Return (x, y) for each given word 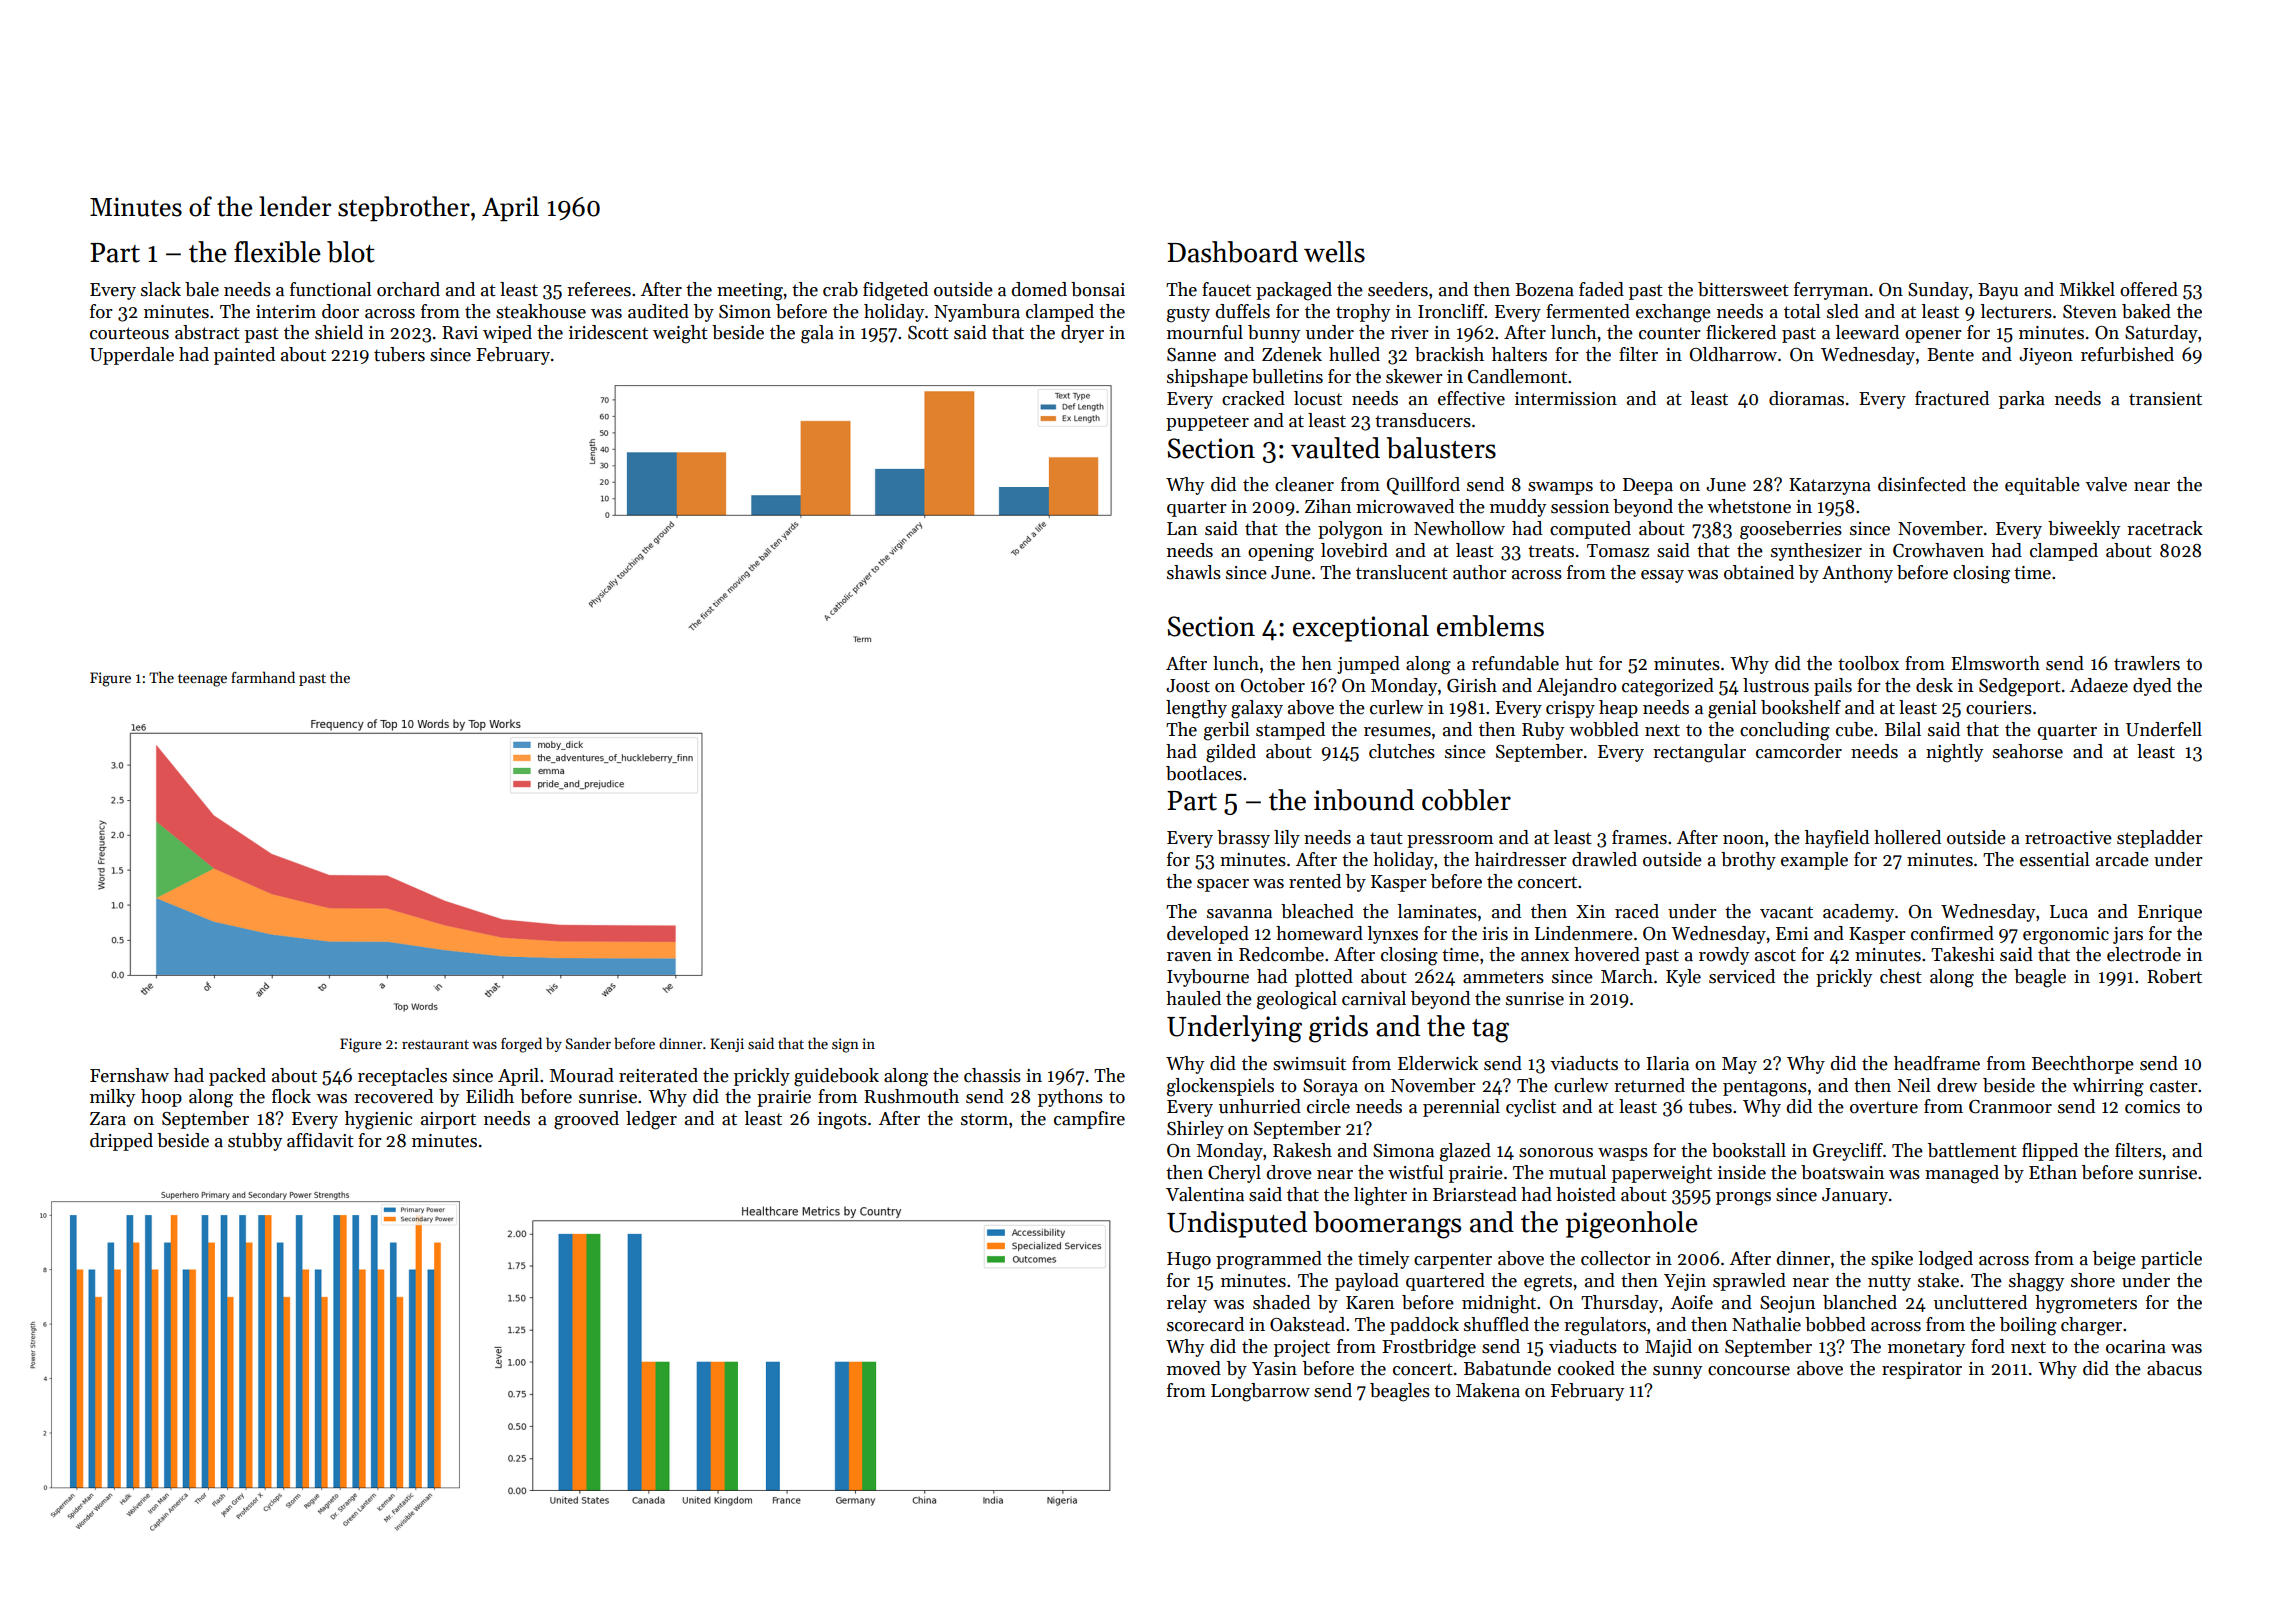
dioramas (1806, 398)
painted (244, 356)
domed (1039, 289)
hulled (1354, 354)
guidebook (836, 1077)
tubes (1710, 1106)
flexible (277, 252)
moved (1194, 1368)
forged (521, 1045)
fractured (1952, 398)
